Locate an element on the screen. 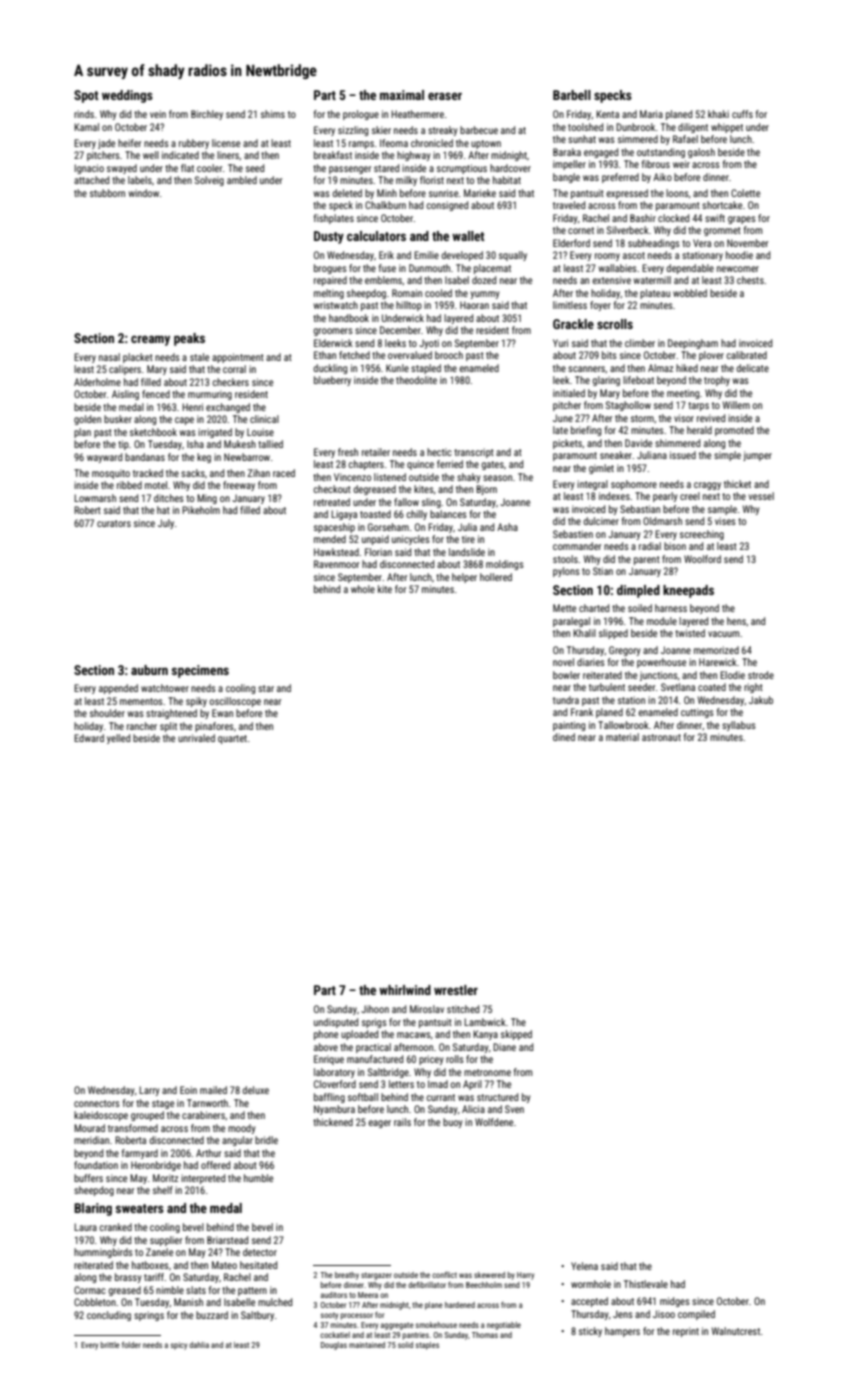  briefing is located at coordinates (586, 431).
